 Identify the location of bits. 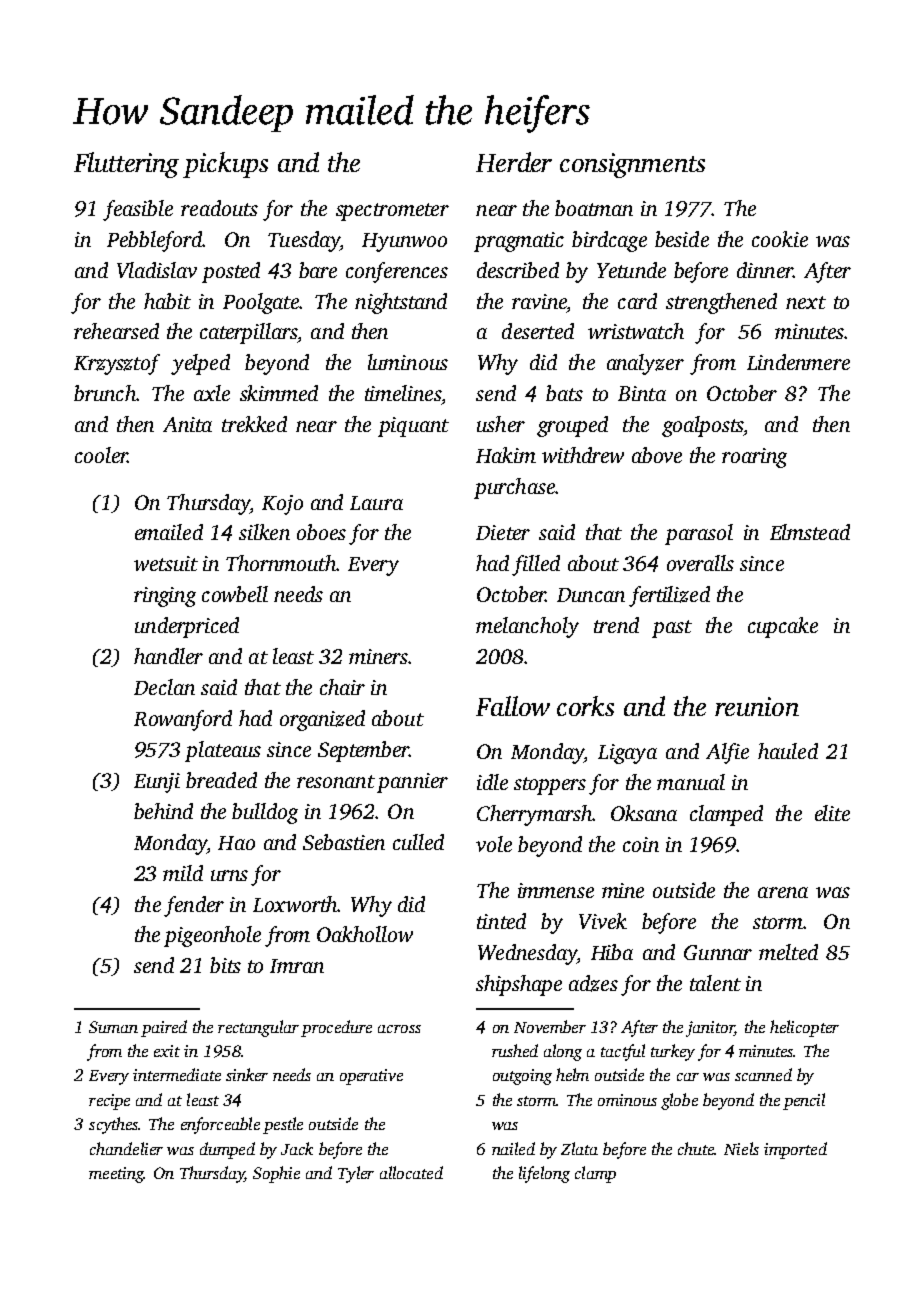
(225, 965).
